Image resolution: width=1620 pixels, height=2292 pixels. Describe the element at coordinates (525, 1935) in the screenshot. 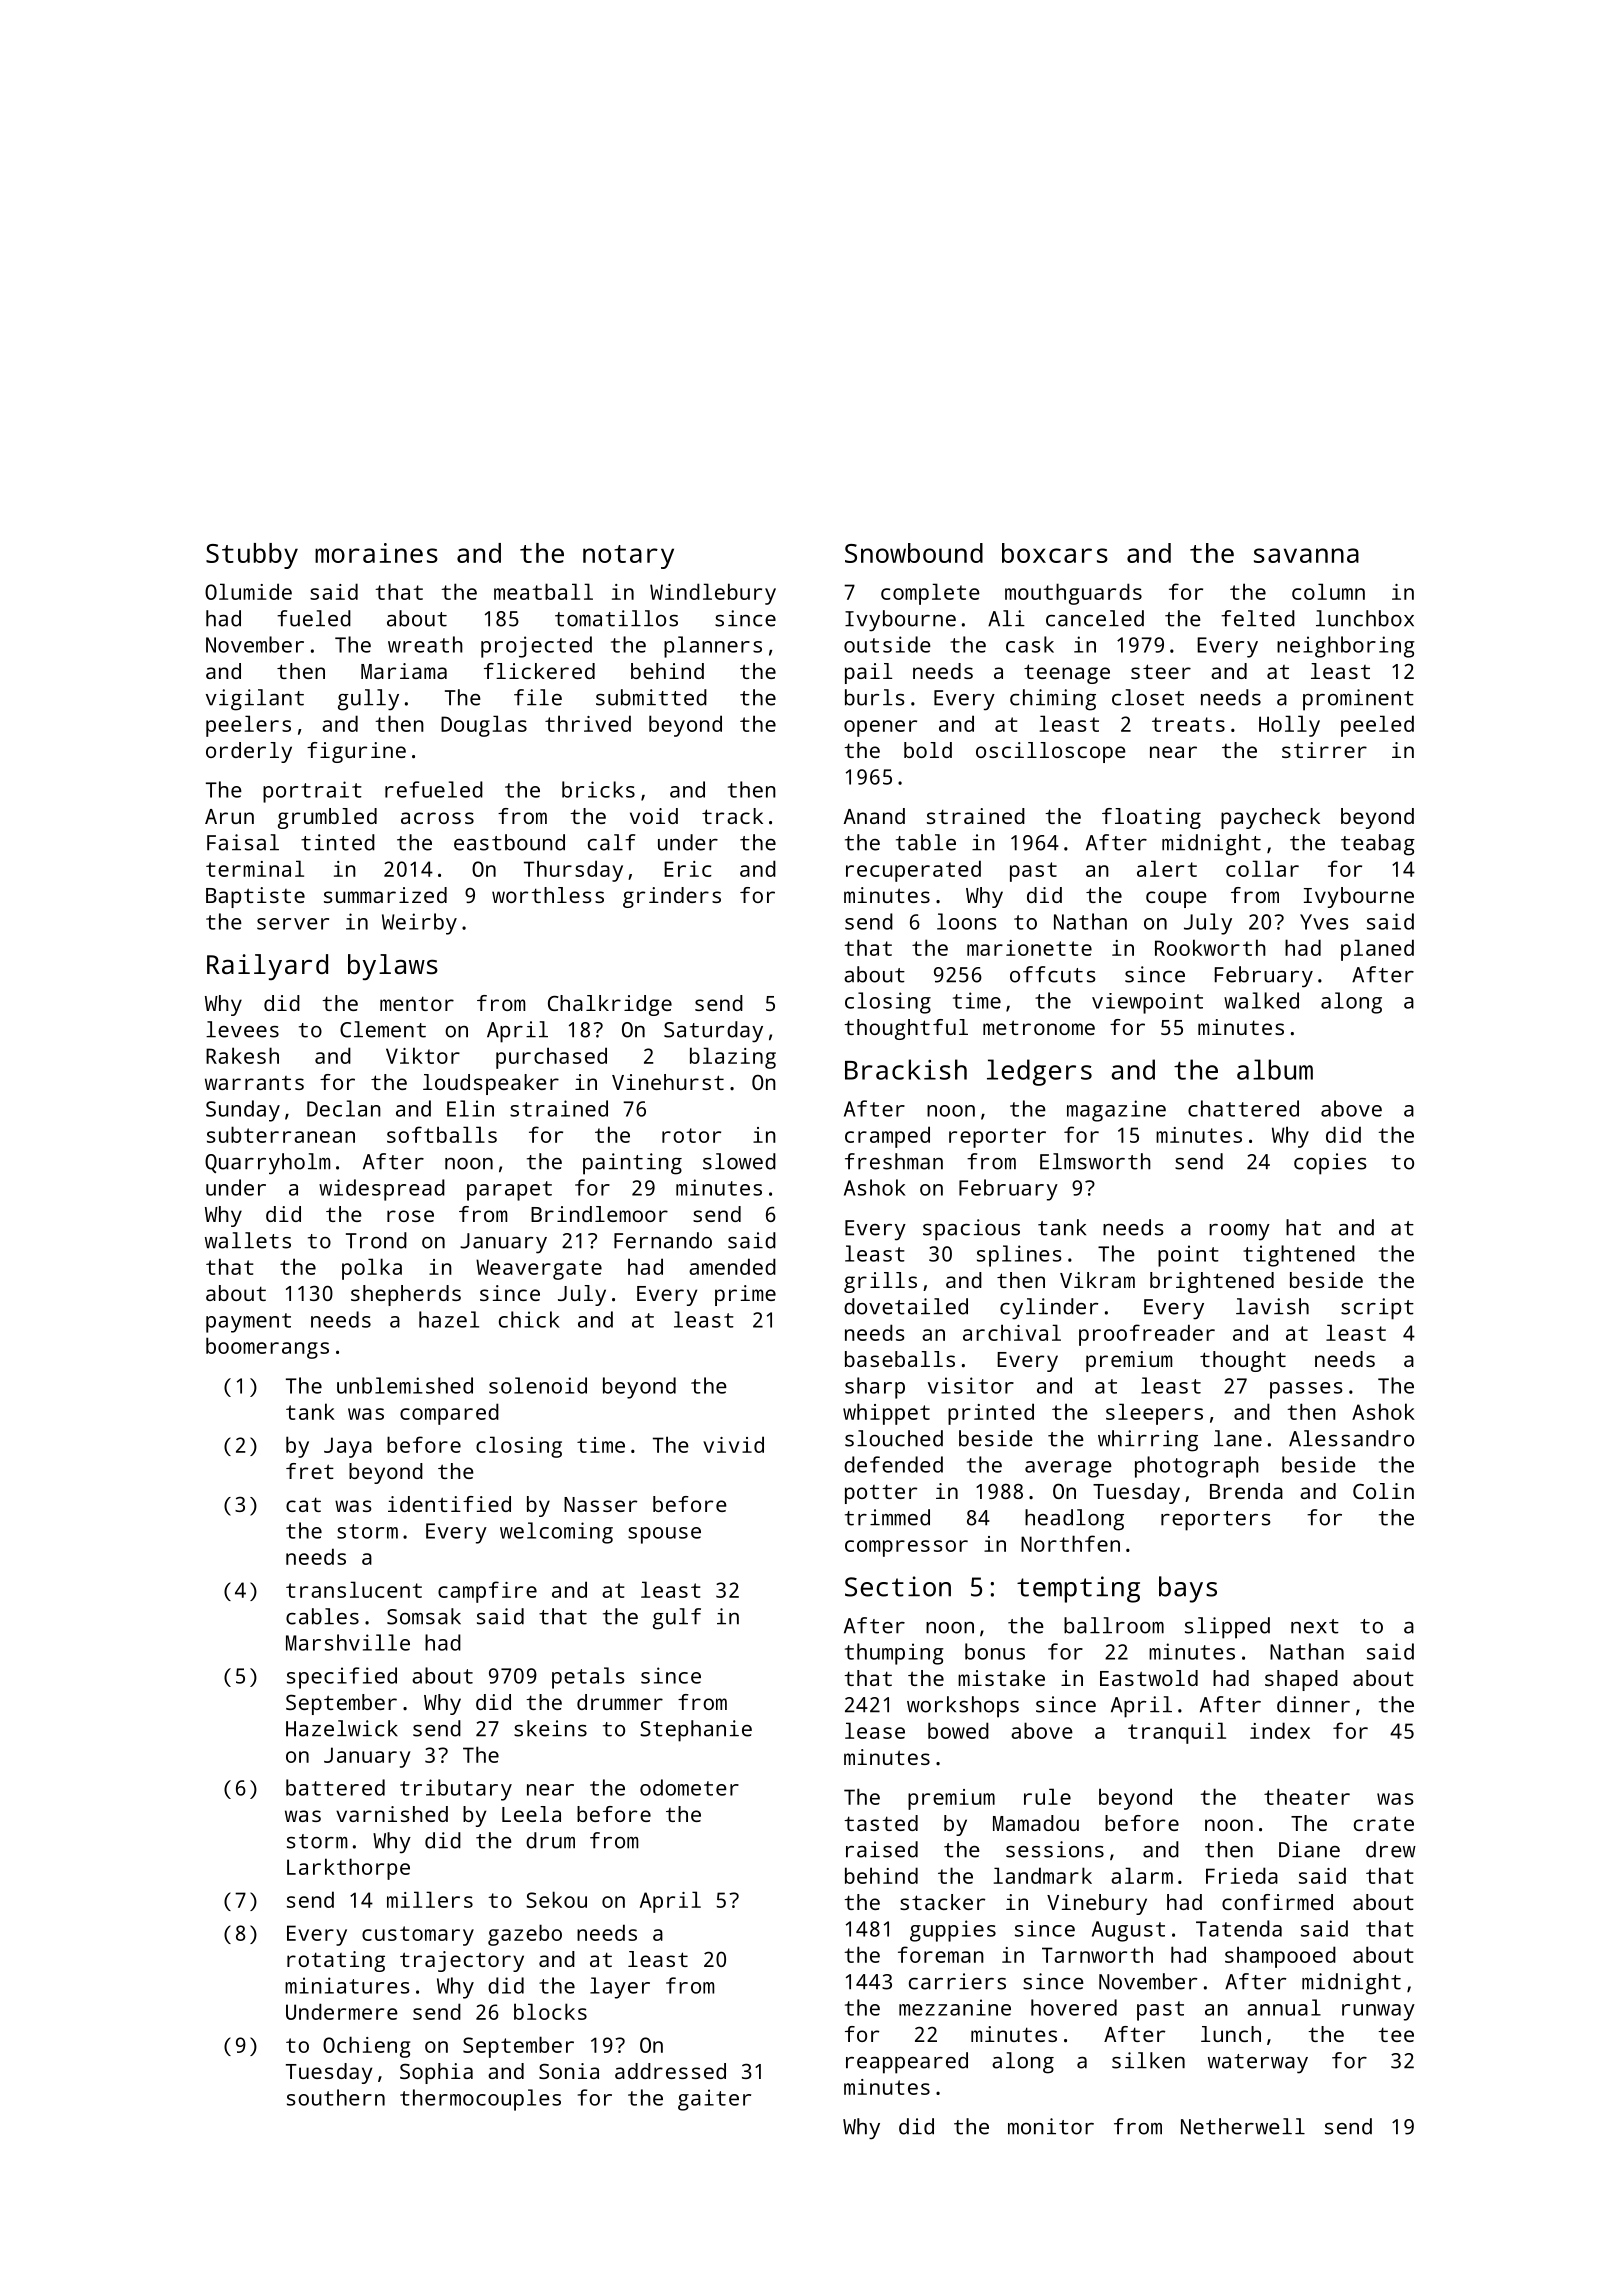

I see `gazebo` at that location.
